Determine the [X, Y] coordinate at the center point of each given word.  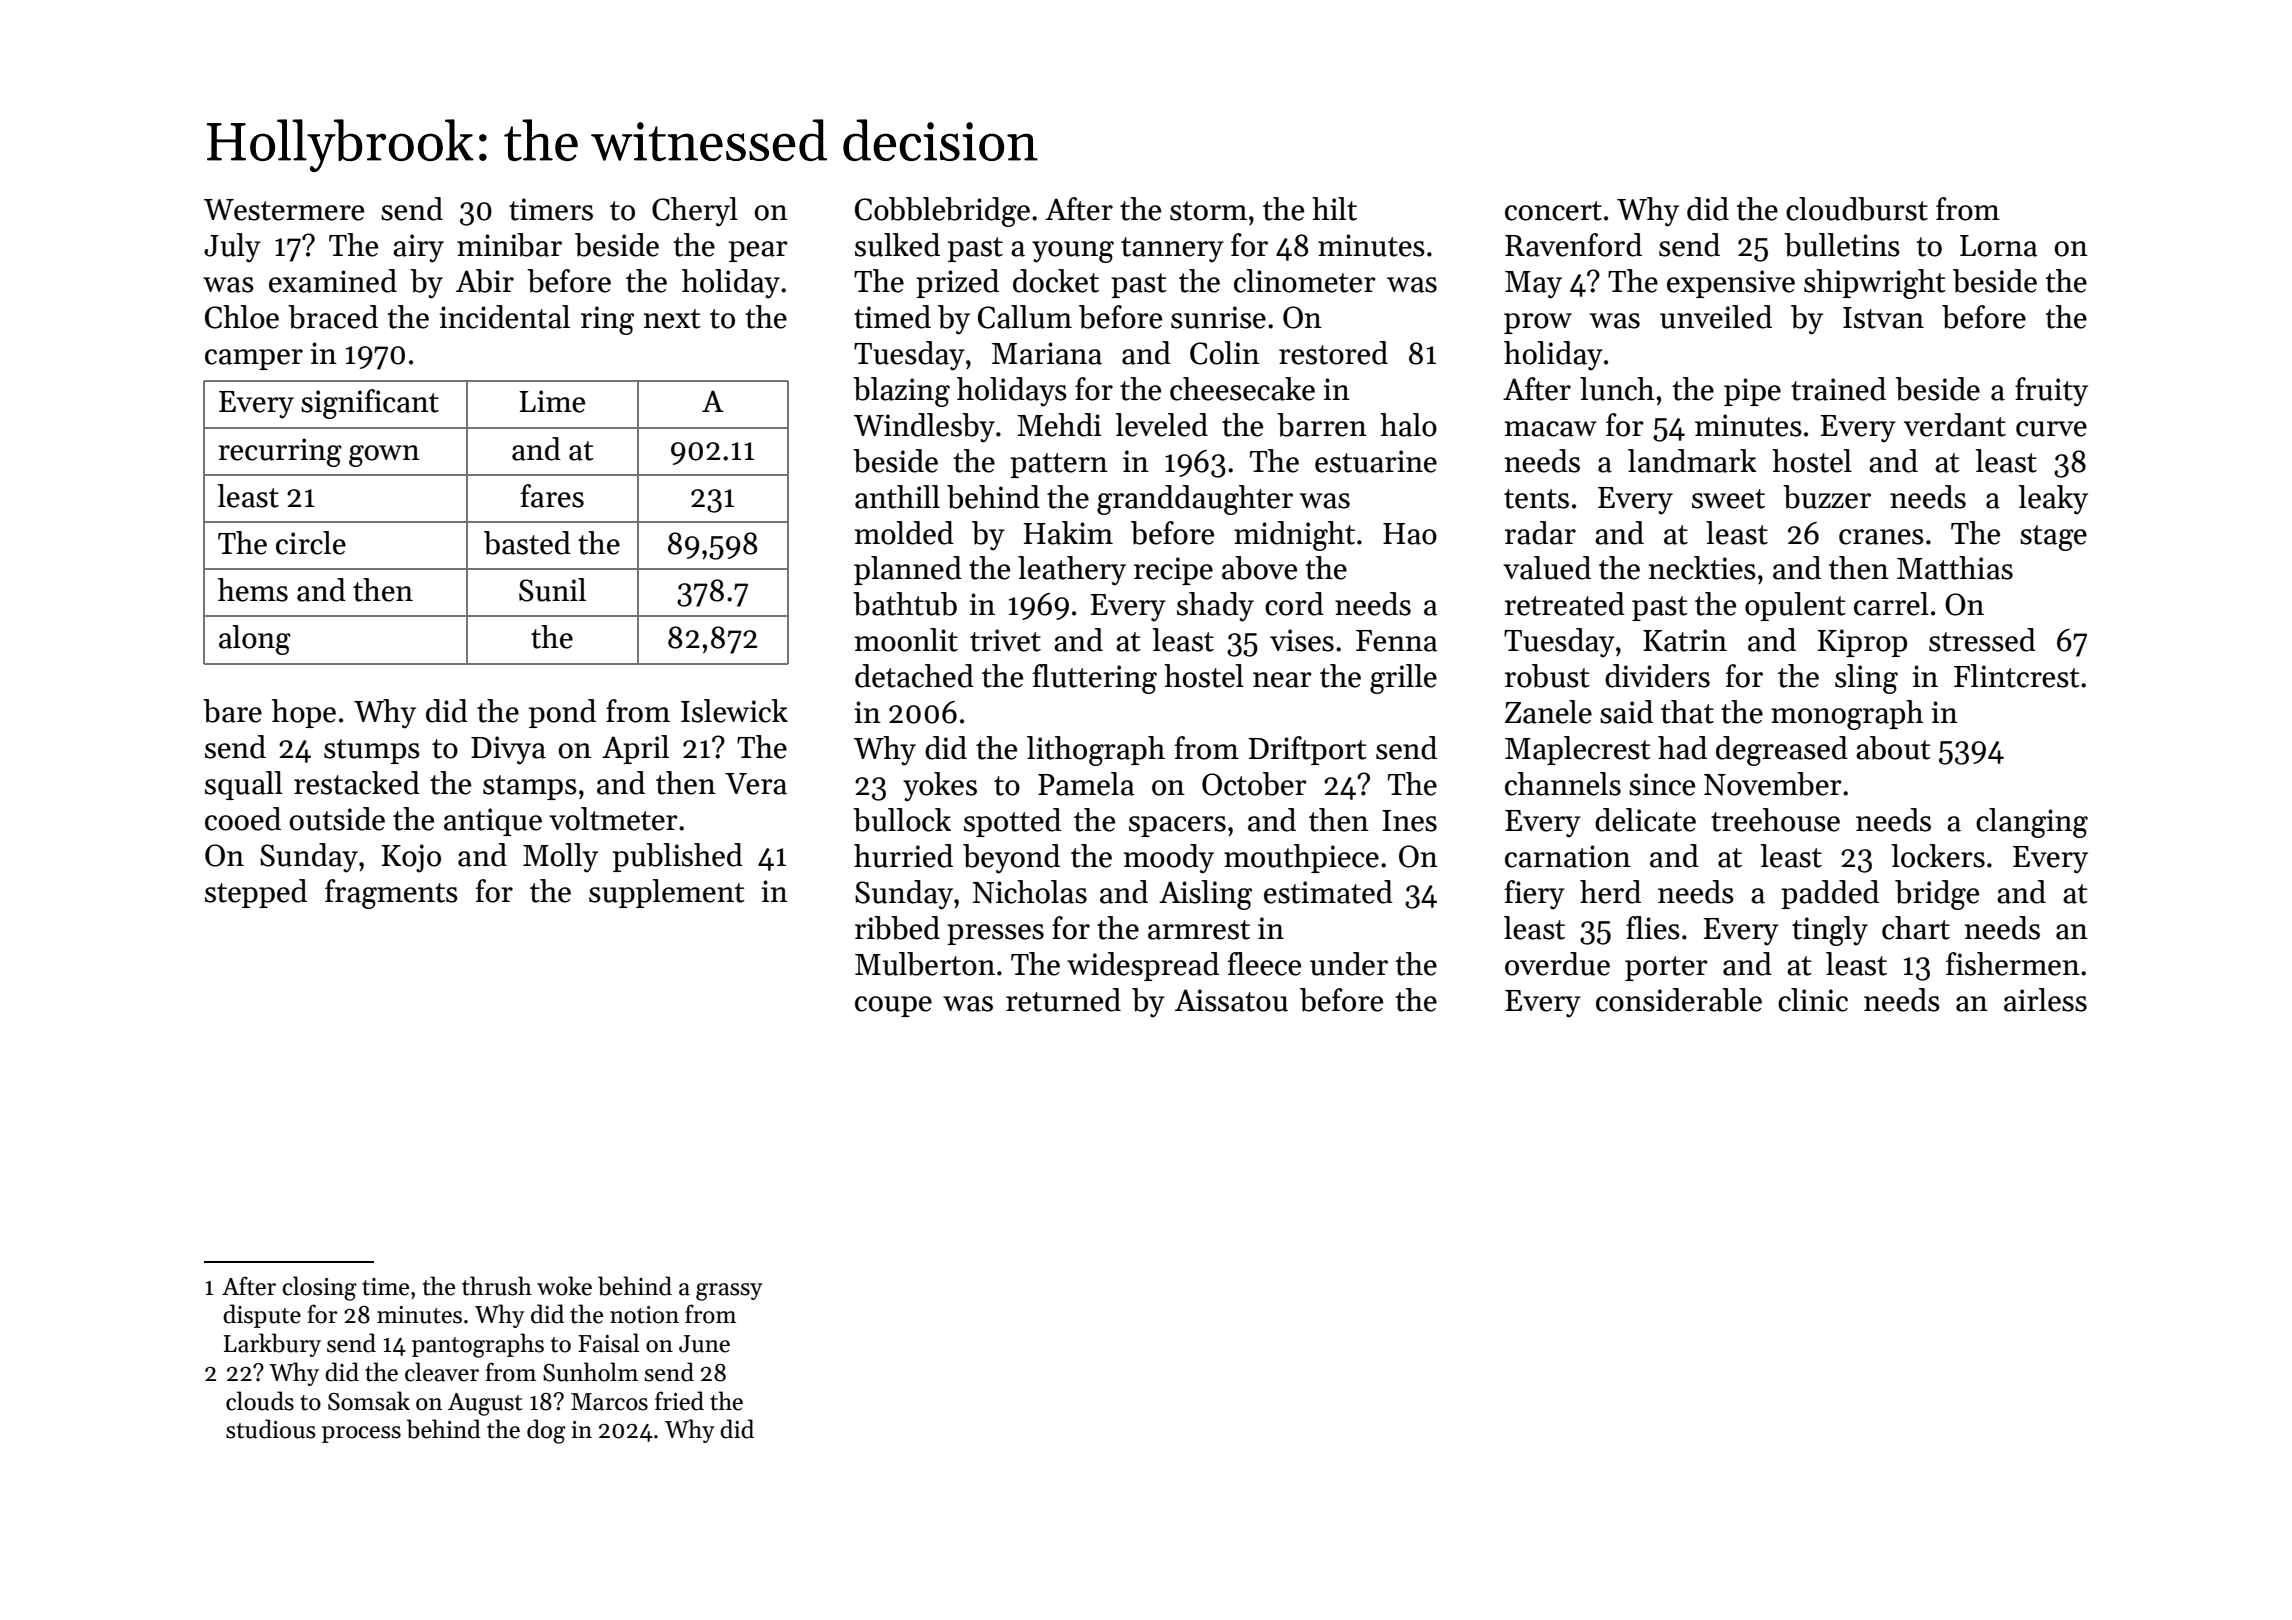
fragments [391, 894]
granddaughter [1195, 500]
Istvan [1883, 318]
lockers [1938, 856]
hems [253, 590]
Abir [485, 281]
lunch [1617, 389]
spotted [1012, 822]
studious [270, 1429]
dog [546, 1431]
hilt [1334, 209]
